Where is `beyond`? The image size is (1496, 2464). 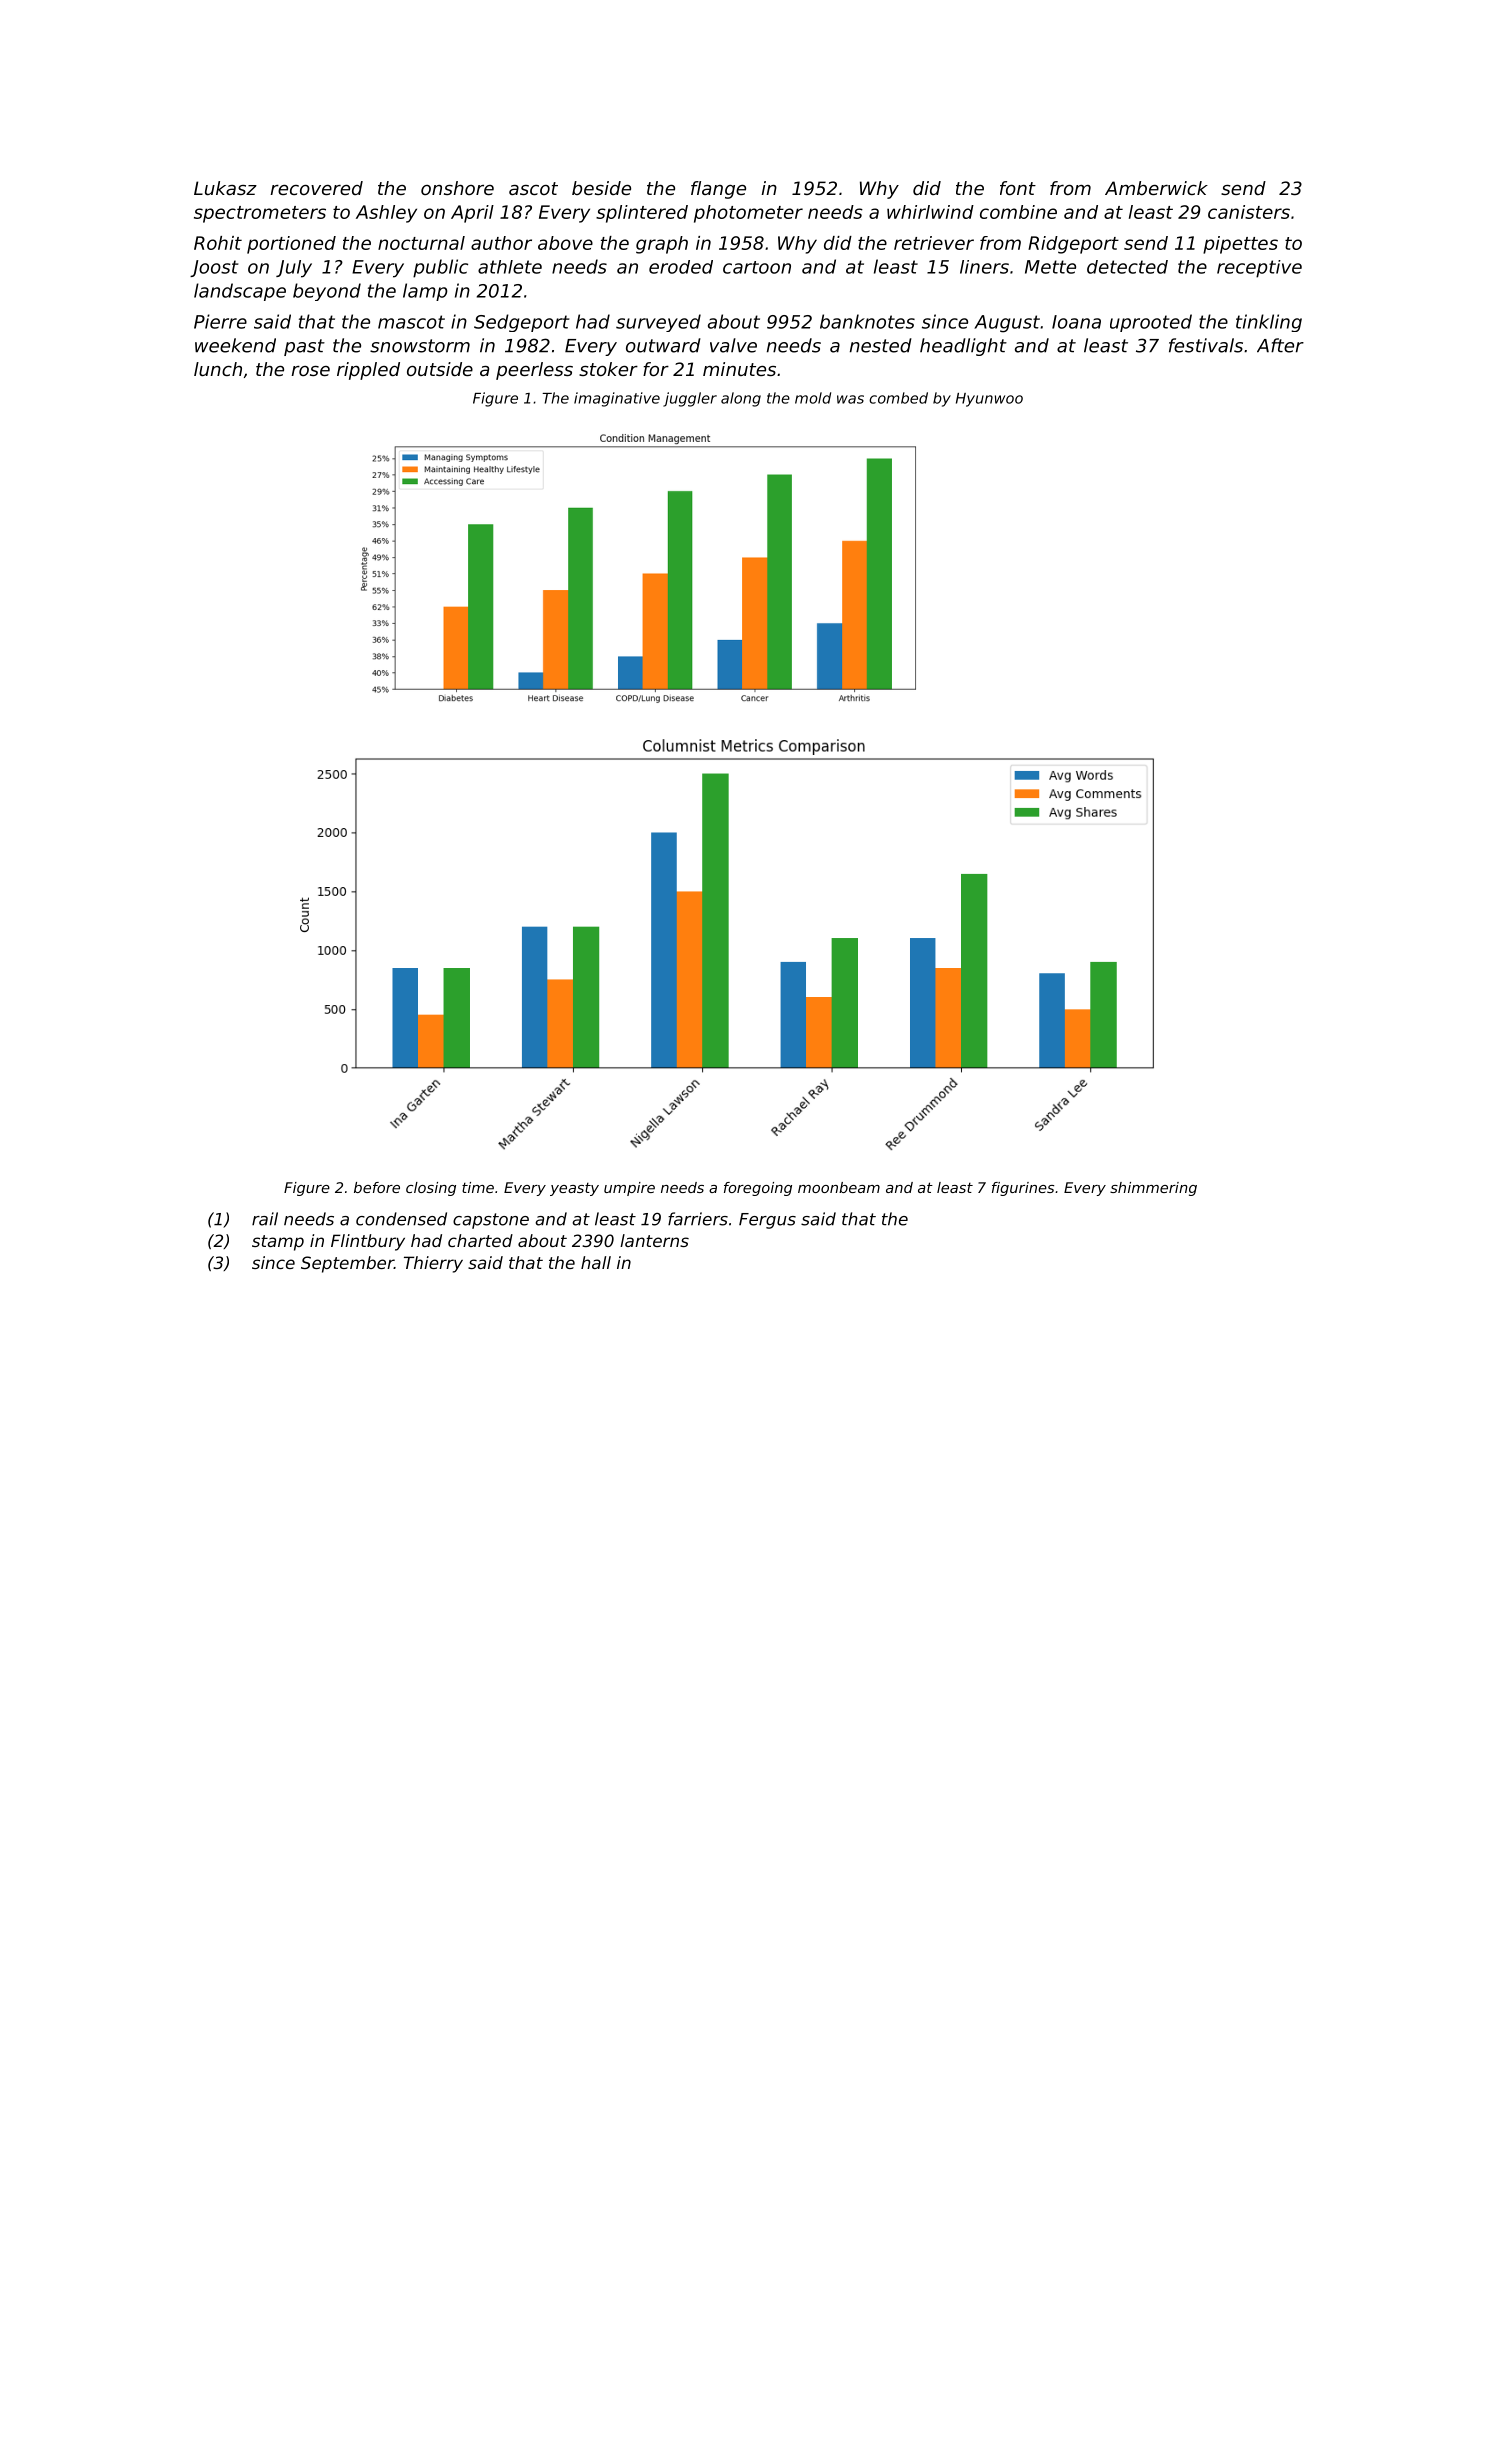 beyond is located at coordinates (327, 292).
